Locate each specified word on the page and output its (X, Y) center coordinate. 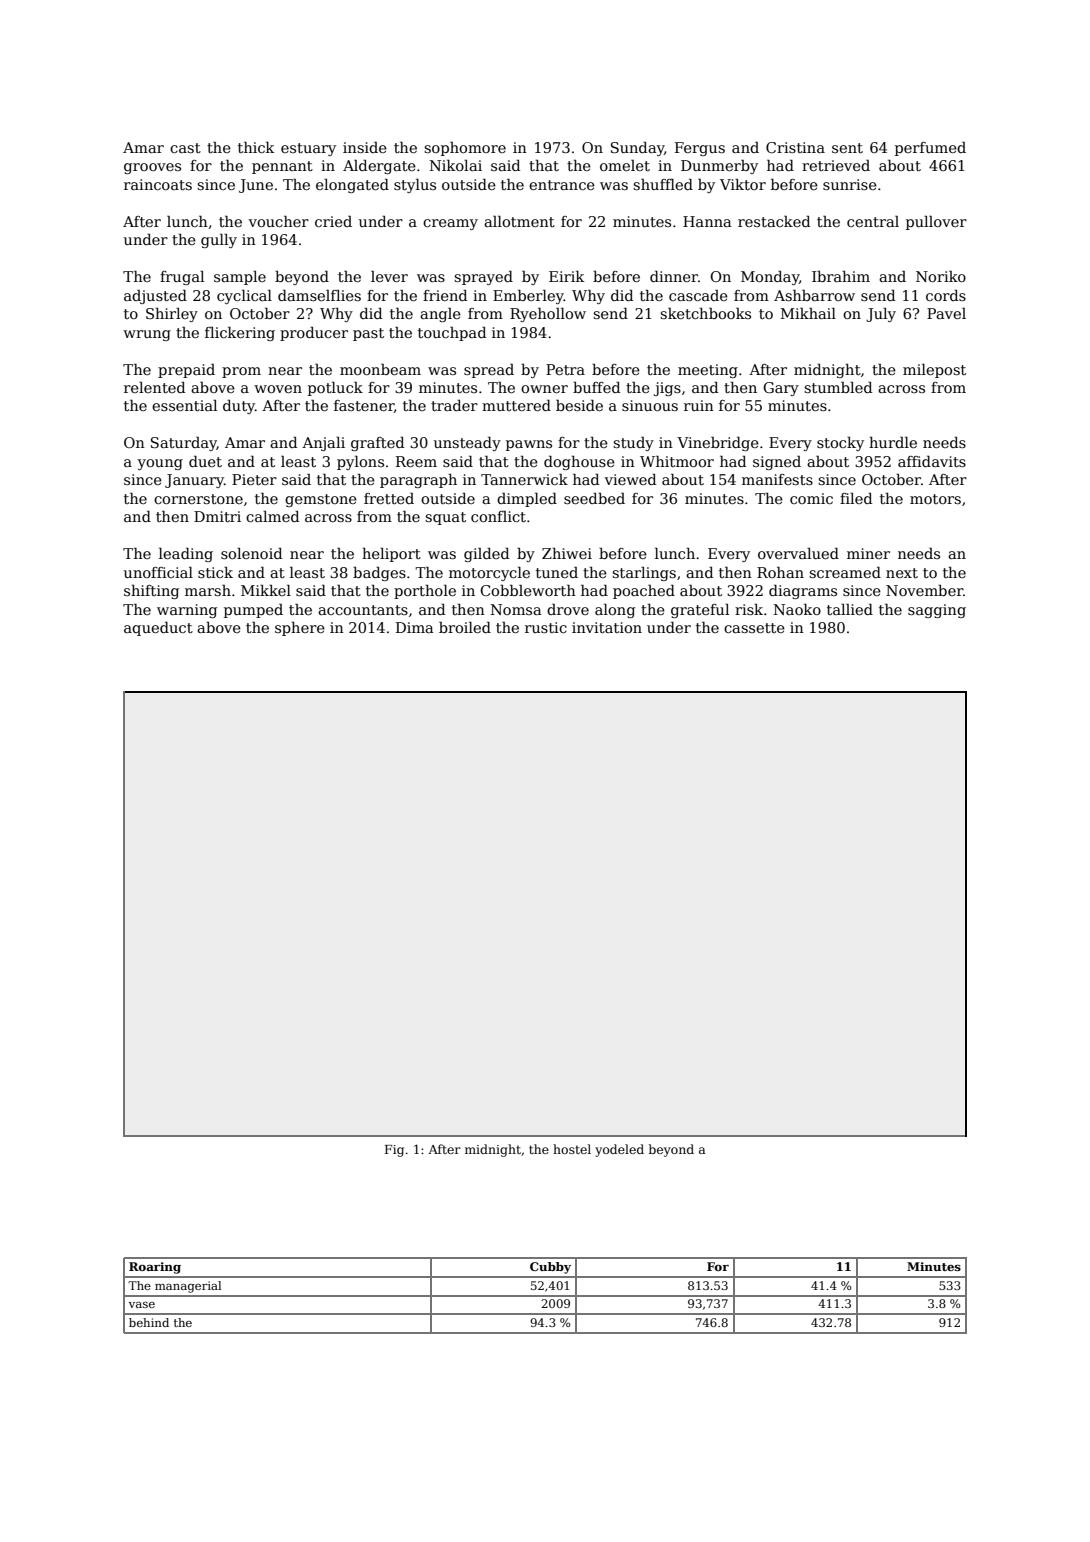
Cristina (795, 147)
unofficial (158, 572)
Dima (415, 627)
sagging (937, 611)
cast (185, 148)
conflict (498, 516)
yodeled (619, 1150)
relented (154, 387)
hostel (572, 1149)
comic (811, 498)
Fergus (700, 149)
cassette (754, 628)
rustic (546, 627)
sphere (300, 629)
